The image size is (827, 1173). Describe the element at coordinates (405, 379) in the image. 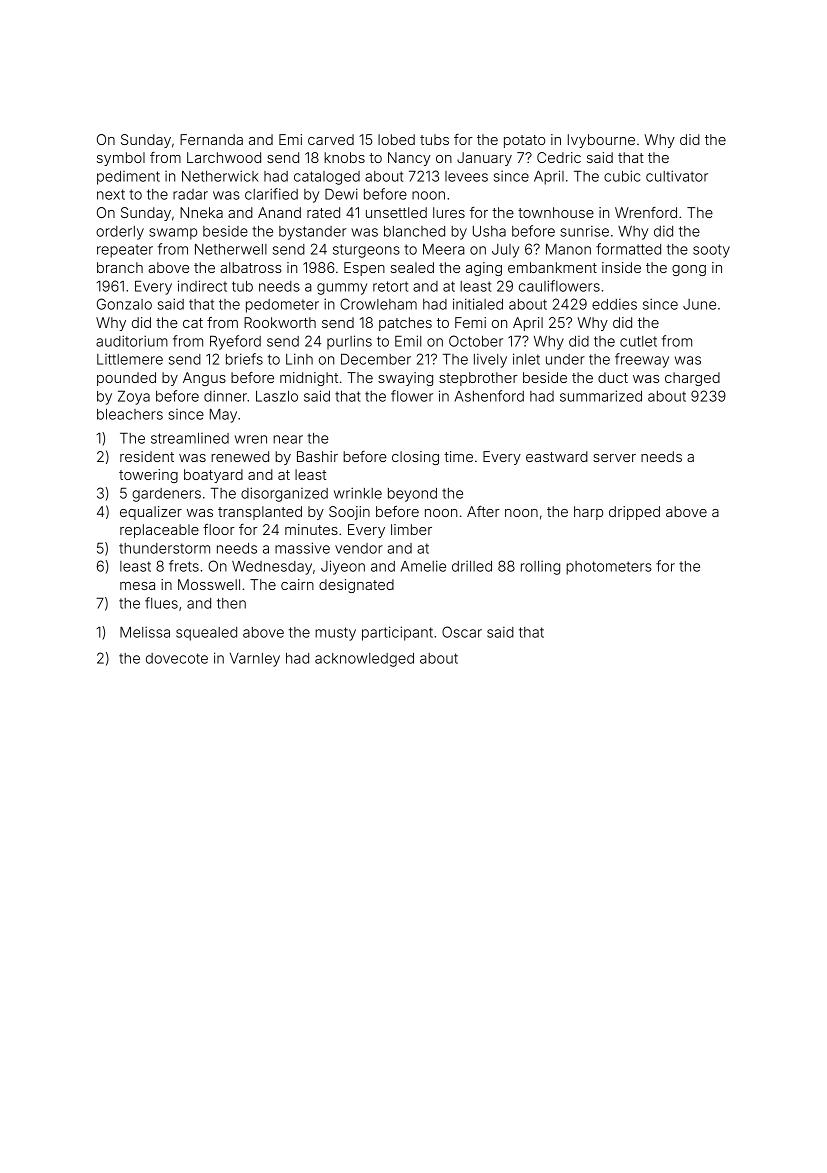

I see `swaying` at that location.
